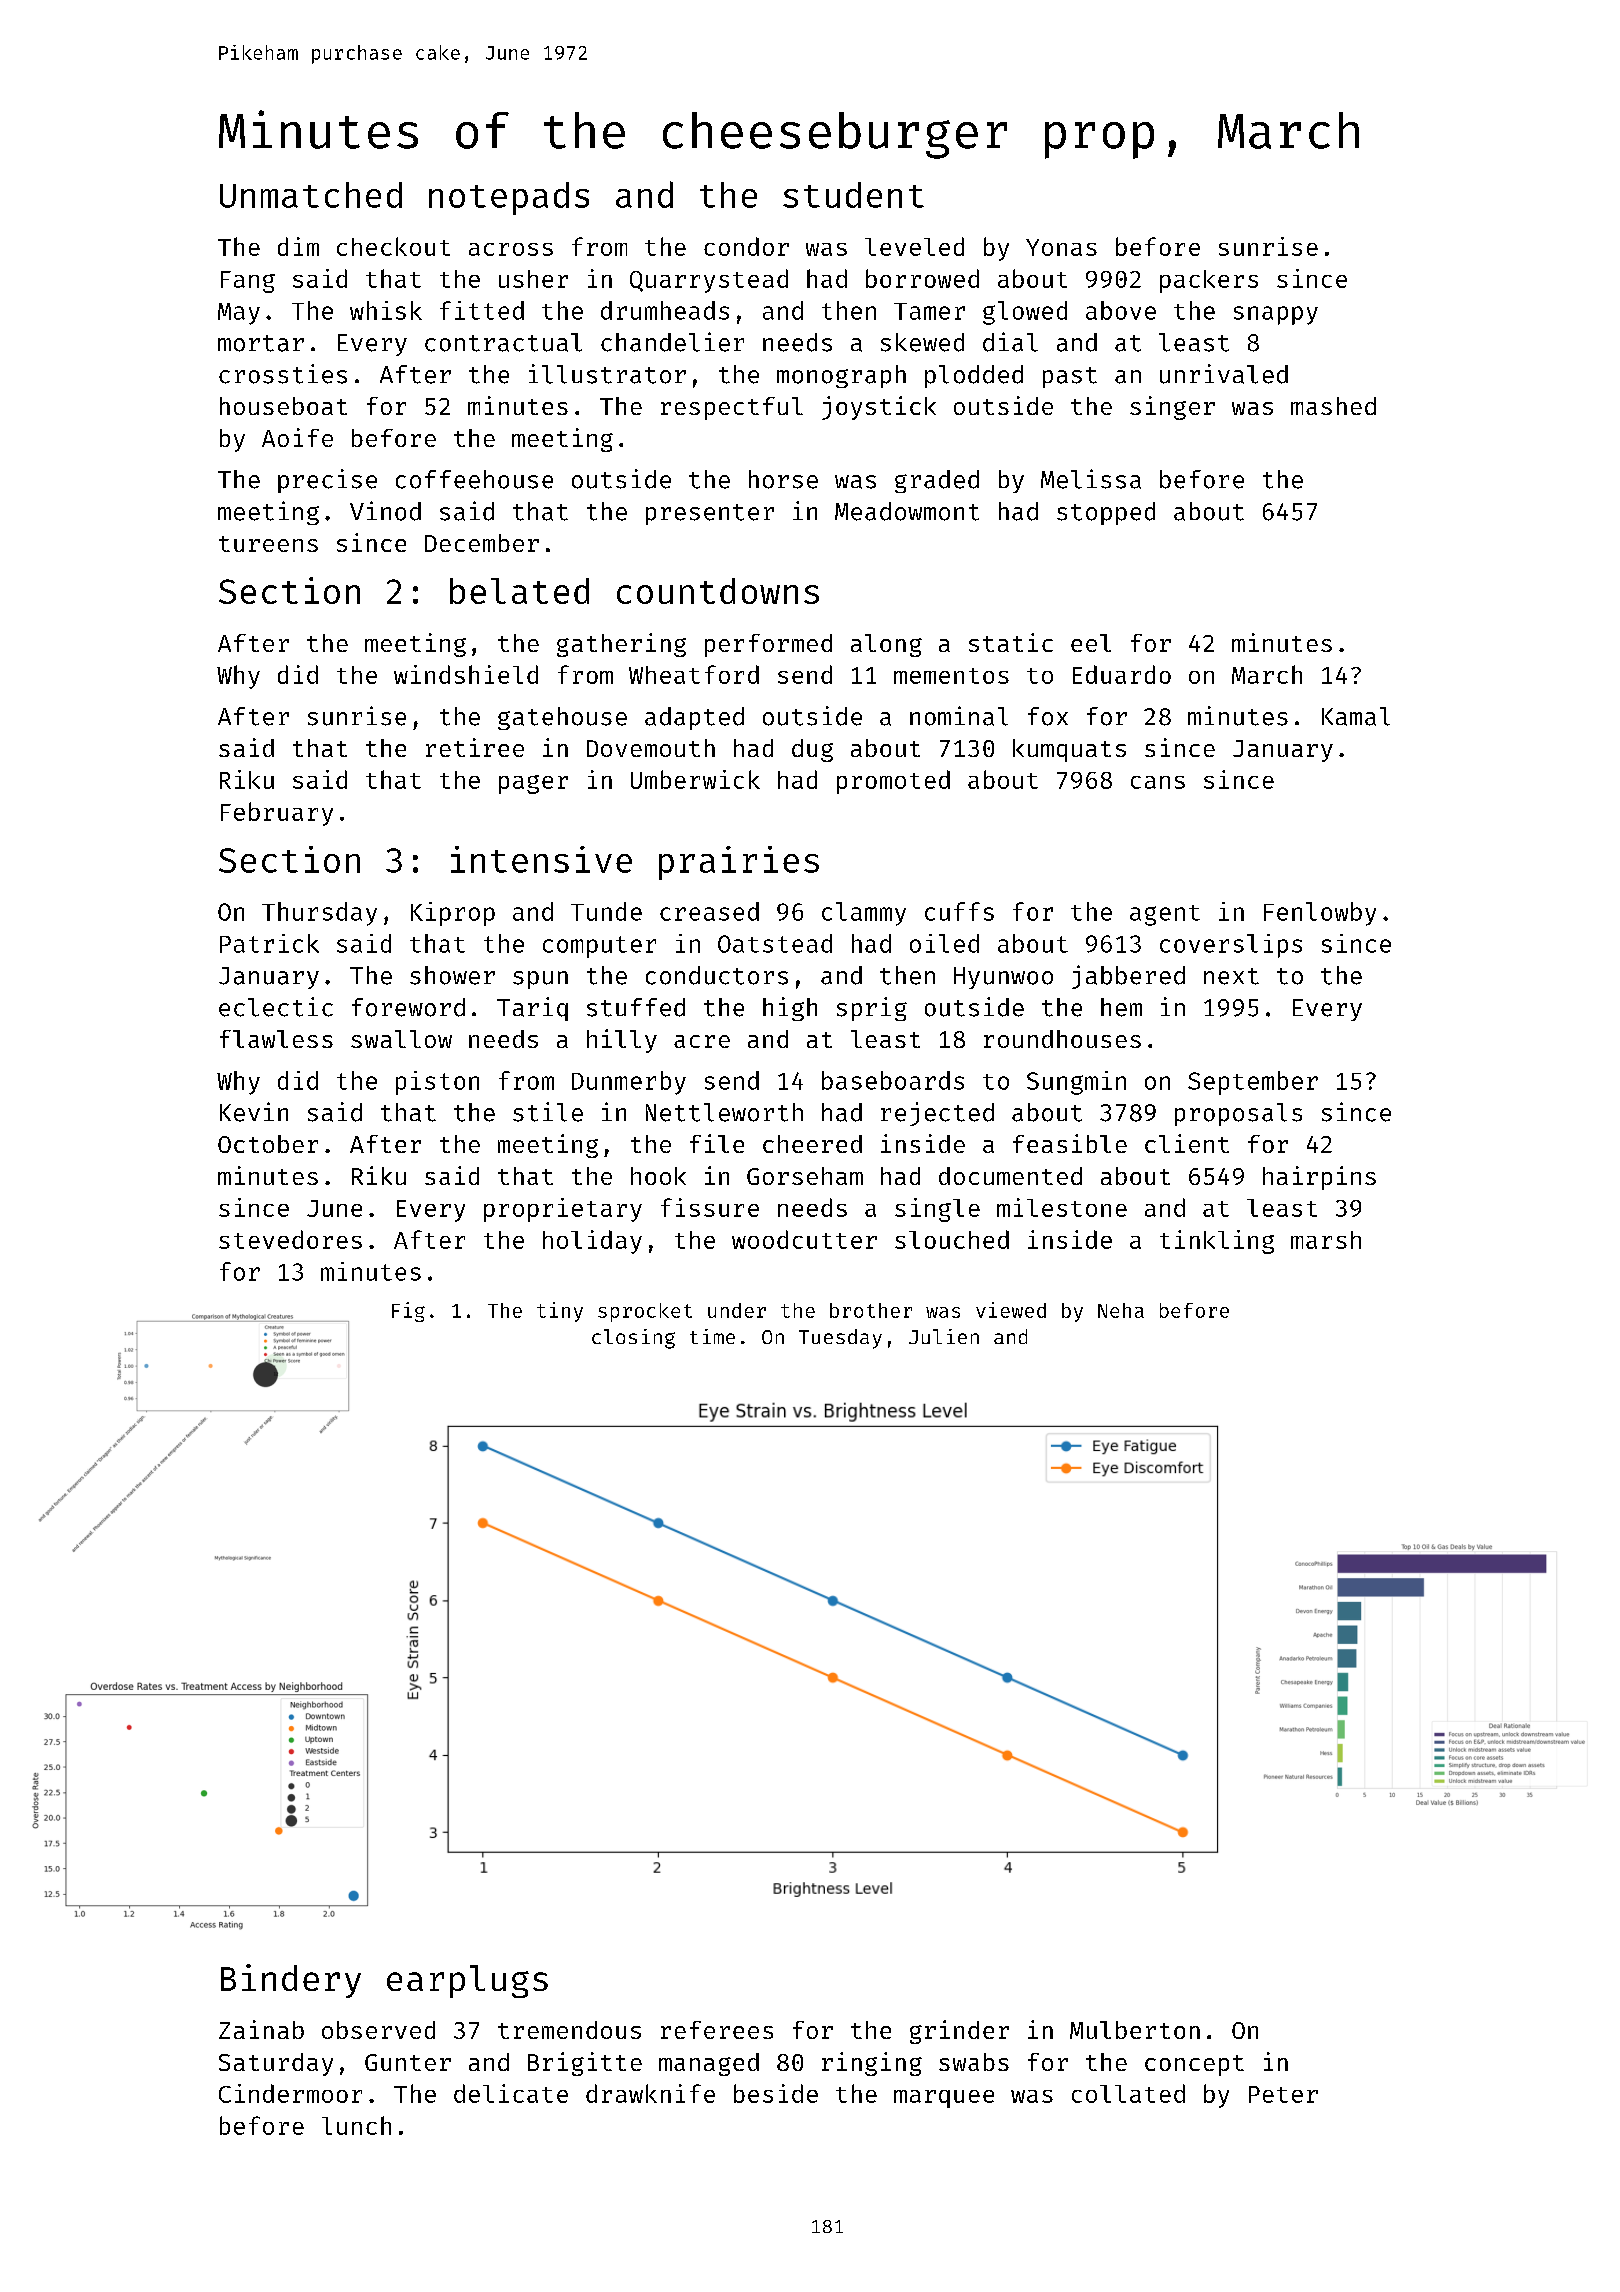 Image resolution: width=1620 pixels, height=2292 pixels. I want to click on performed, so click(768, 645).
